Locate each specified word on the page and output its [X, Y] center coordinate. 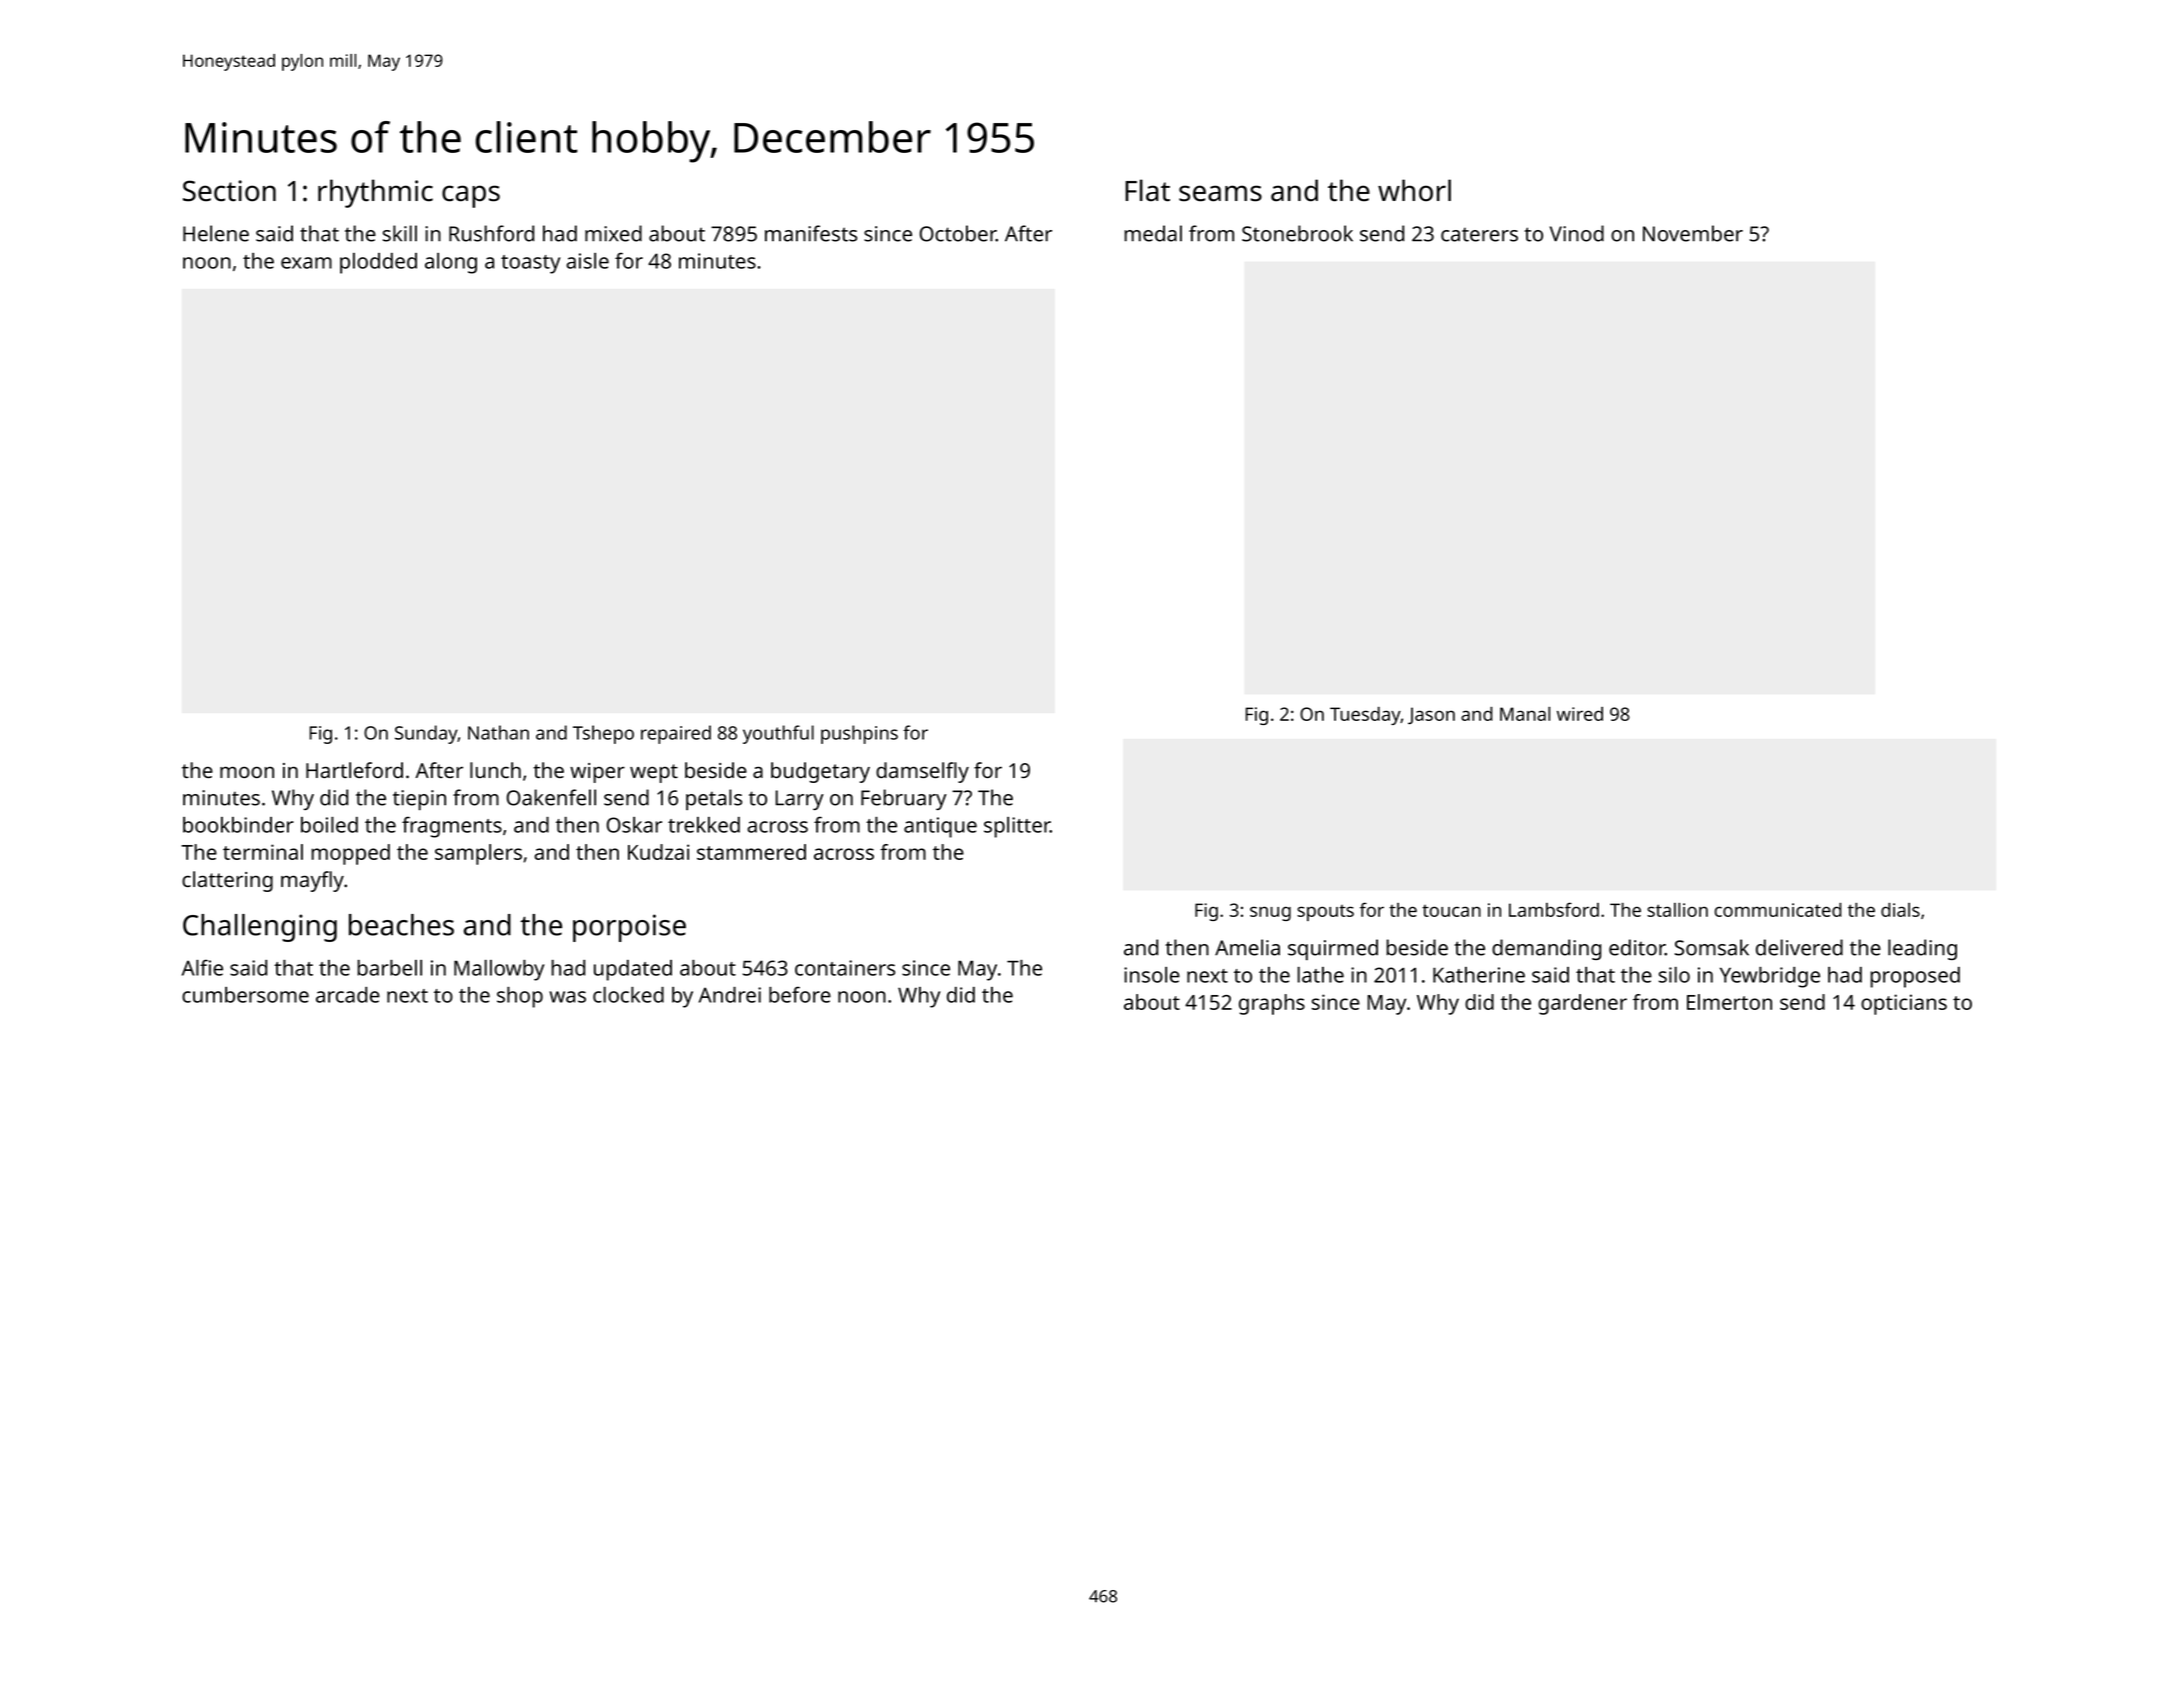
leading [1922, 949]
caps [471, 196]
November [1693, 233]
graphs [1272, 1004]
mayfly [312, 881]
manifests [811, 233]
